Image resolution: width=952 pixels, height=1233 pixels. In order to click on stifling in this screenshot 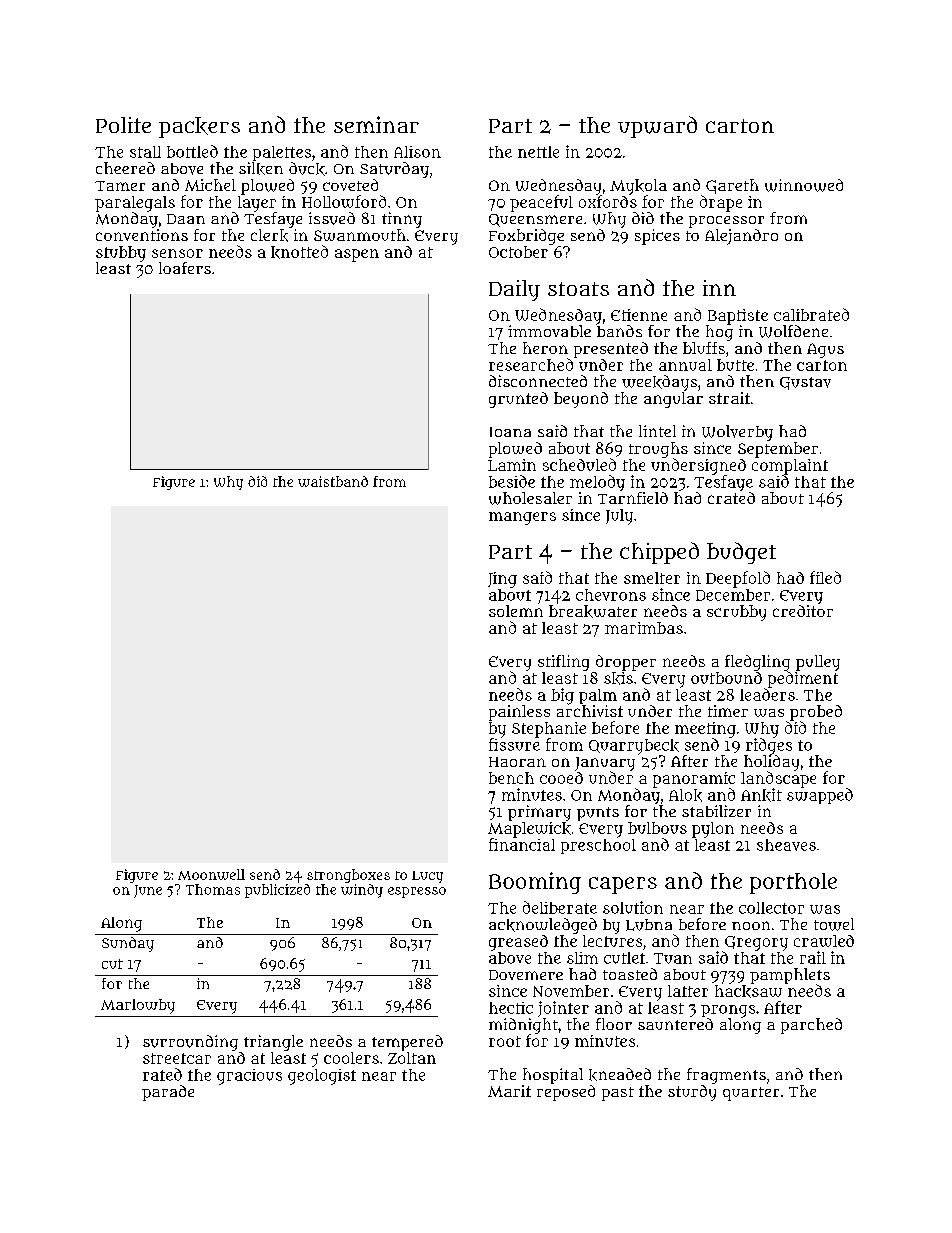, I will do `click(563, 663)`.
